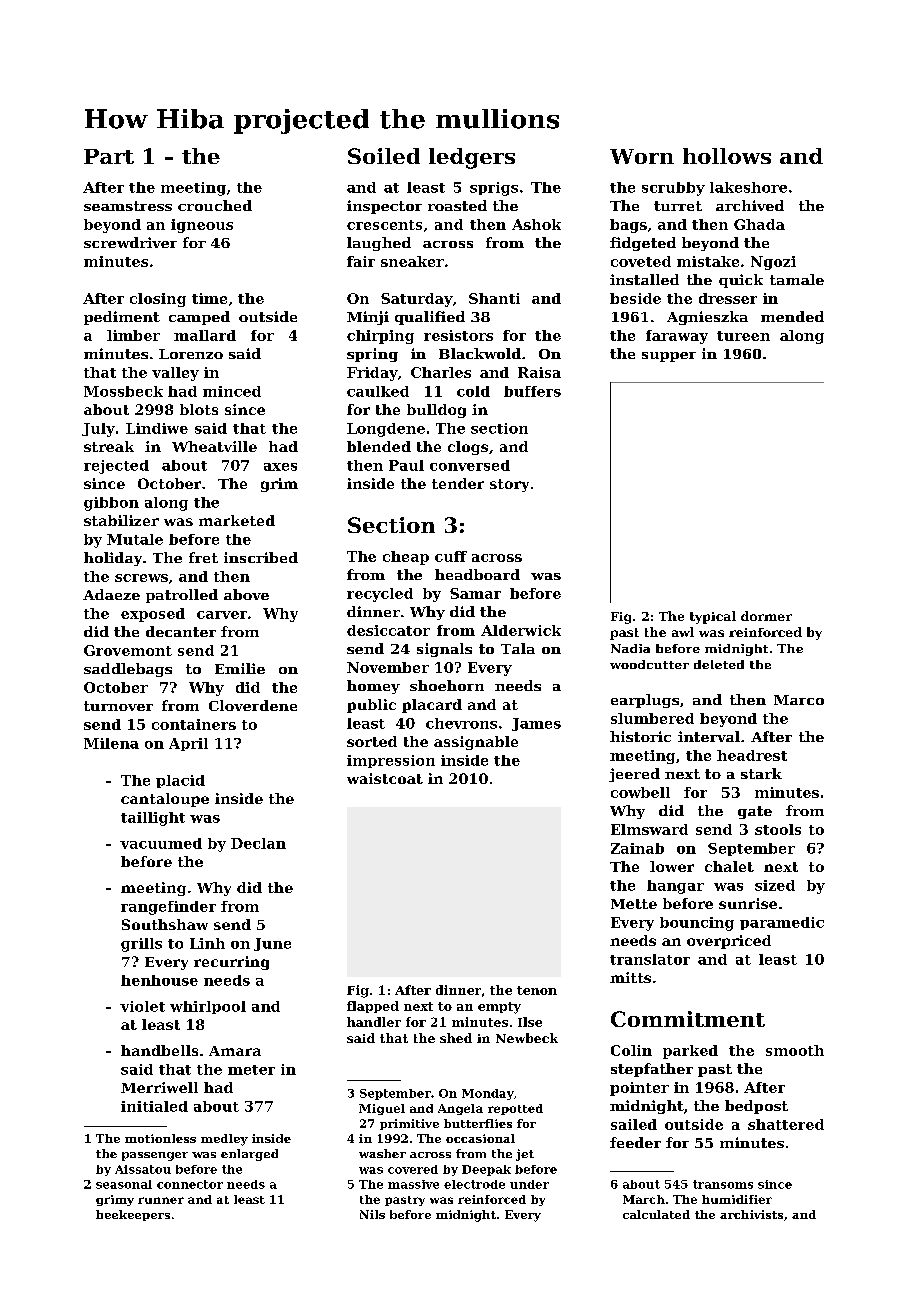  I want to click on overpriced, so click(729, 942).
